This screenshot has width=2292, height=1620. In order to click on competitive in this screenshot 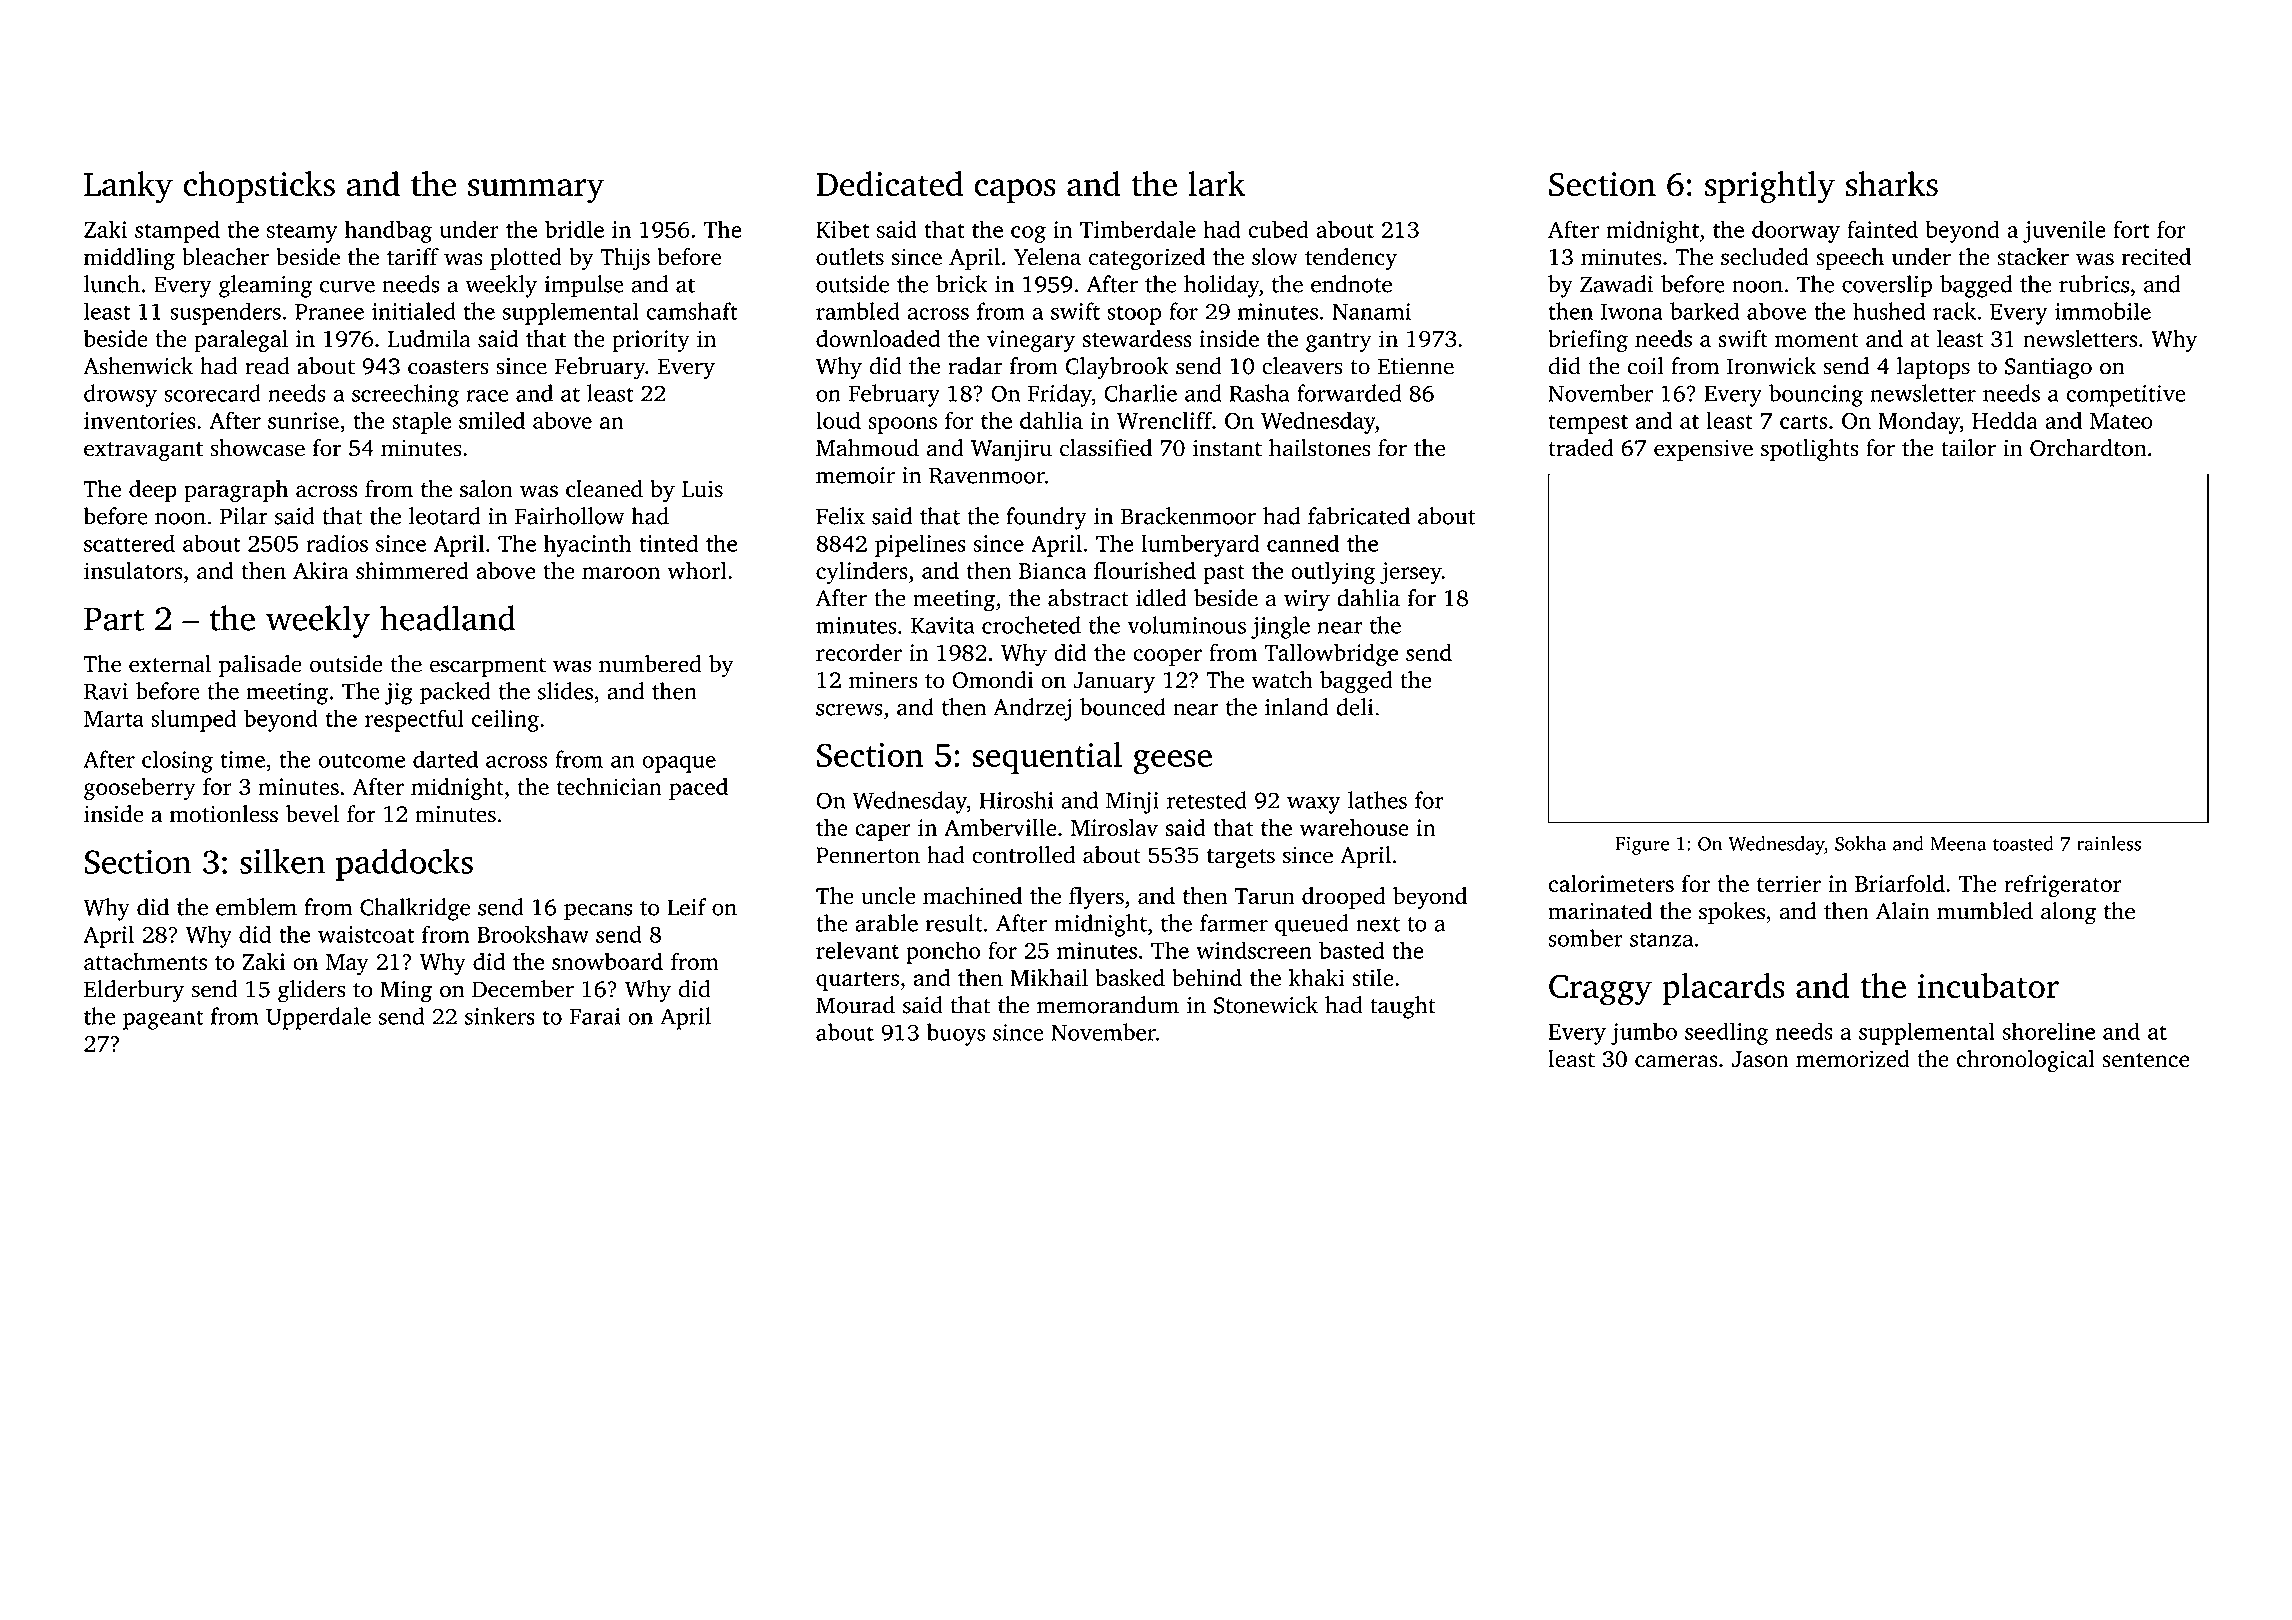, I will do `click(2126, 396)`.
